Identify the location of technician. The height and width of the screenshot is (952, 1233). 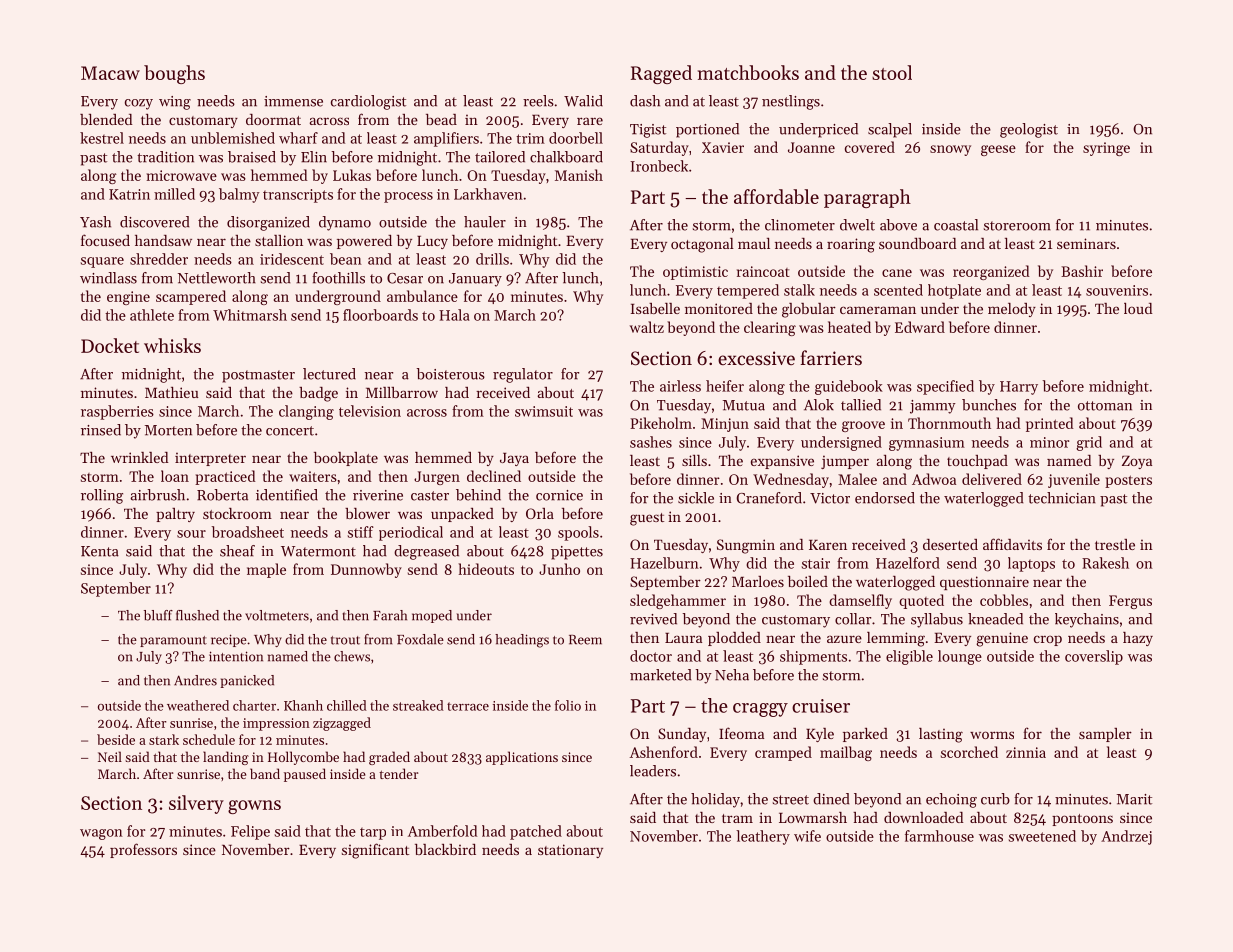
(1062, 498).
